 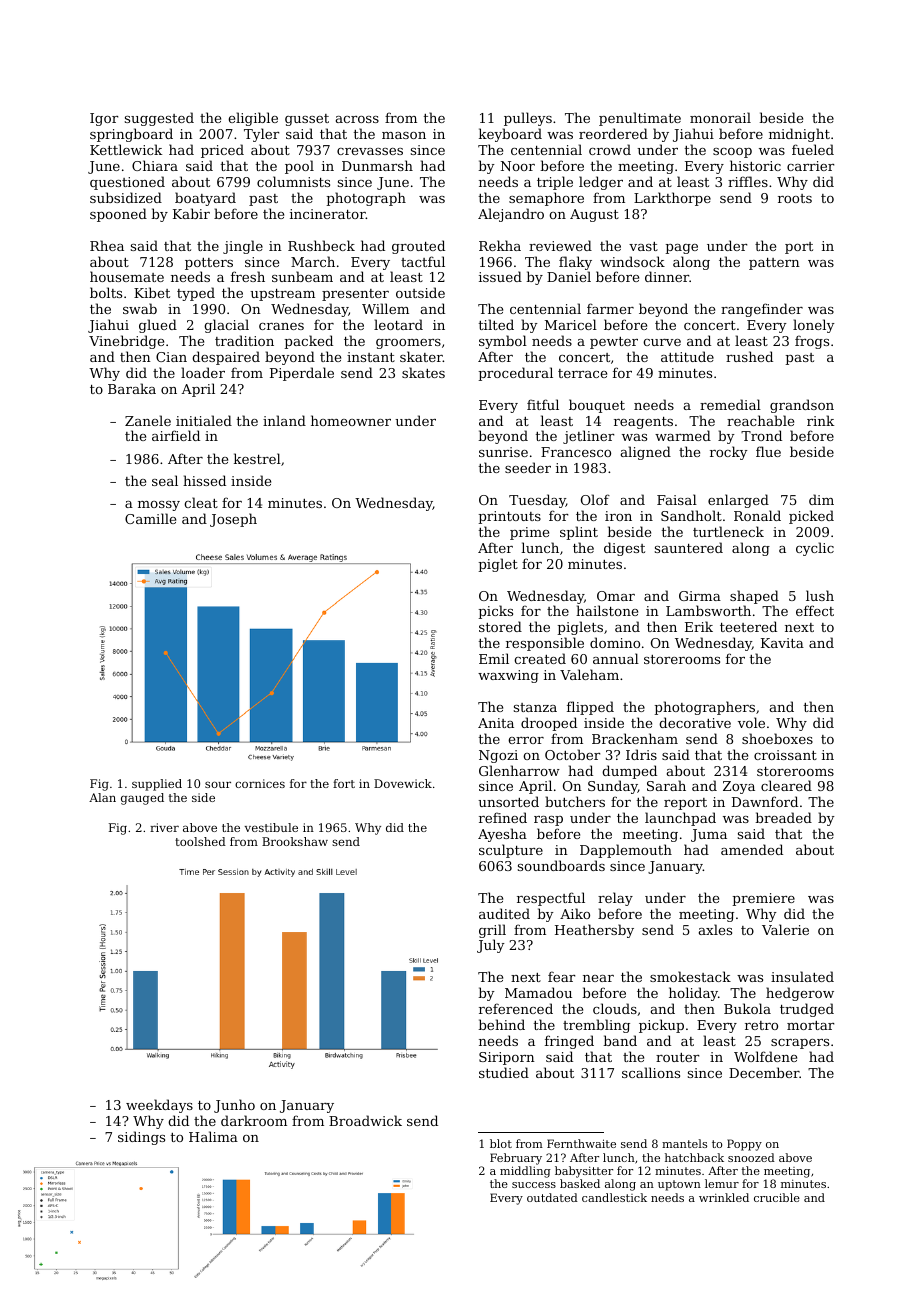 I want to click on flipped, so click(x=590, y=708).
